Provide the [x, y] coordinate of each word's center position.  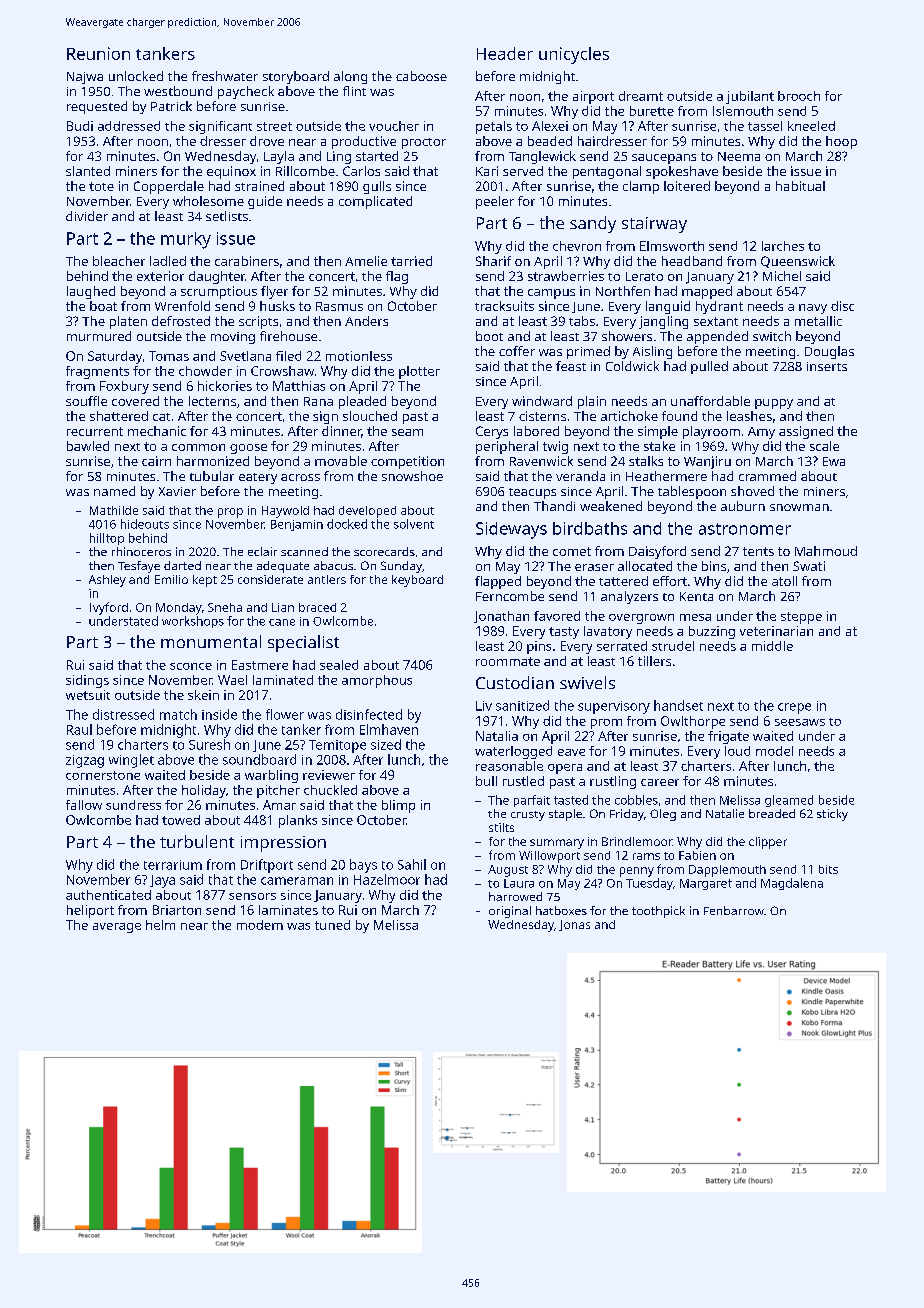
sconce [191, 666]
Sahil [412, 864]
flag [397, 277]
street [274, 126]
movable [341, 461]
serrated [622, 646]
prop [230, 513]
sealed [339, 665]
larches [783, 246]
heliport [90, 911]
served [523, 171]
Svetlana [245, 356]
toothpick [658, 912]
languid [668, 307]
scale [824, 446]
